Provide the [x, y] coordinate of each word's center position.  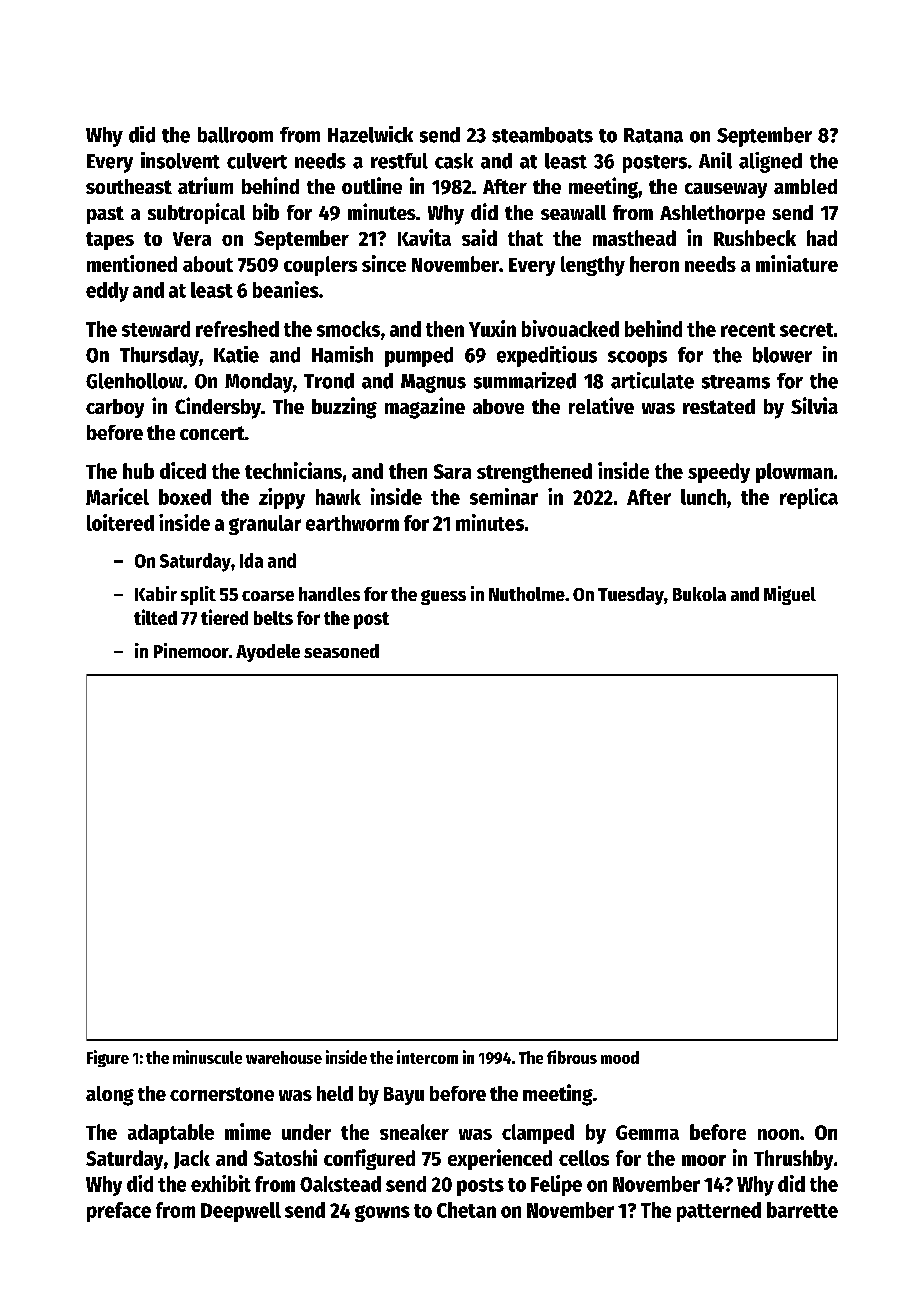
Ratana [653, 135]
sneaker [414, 1132]
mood [620, 1057]
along [110, 1096]
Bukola [699, 594]
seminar [504, 496]
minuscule [207, 1057]
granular [265, 525]
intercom [427, 1057]
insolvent [180, 160]
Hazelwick [370, 134]
